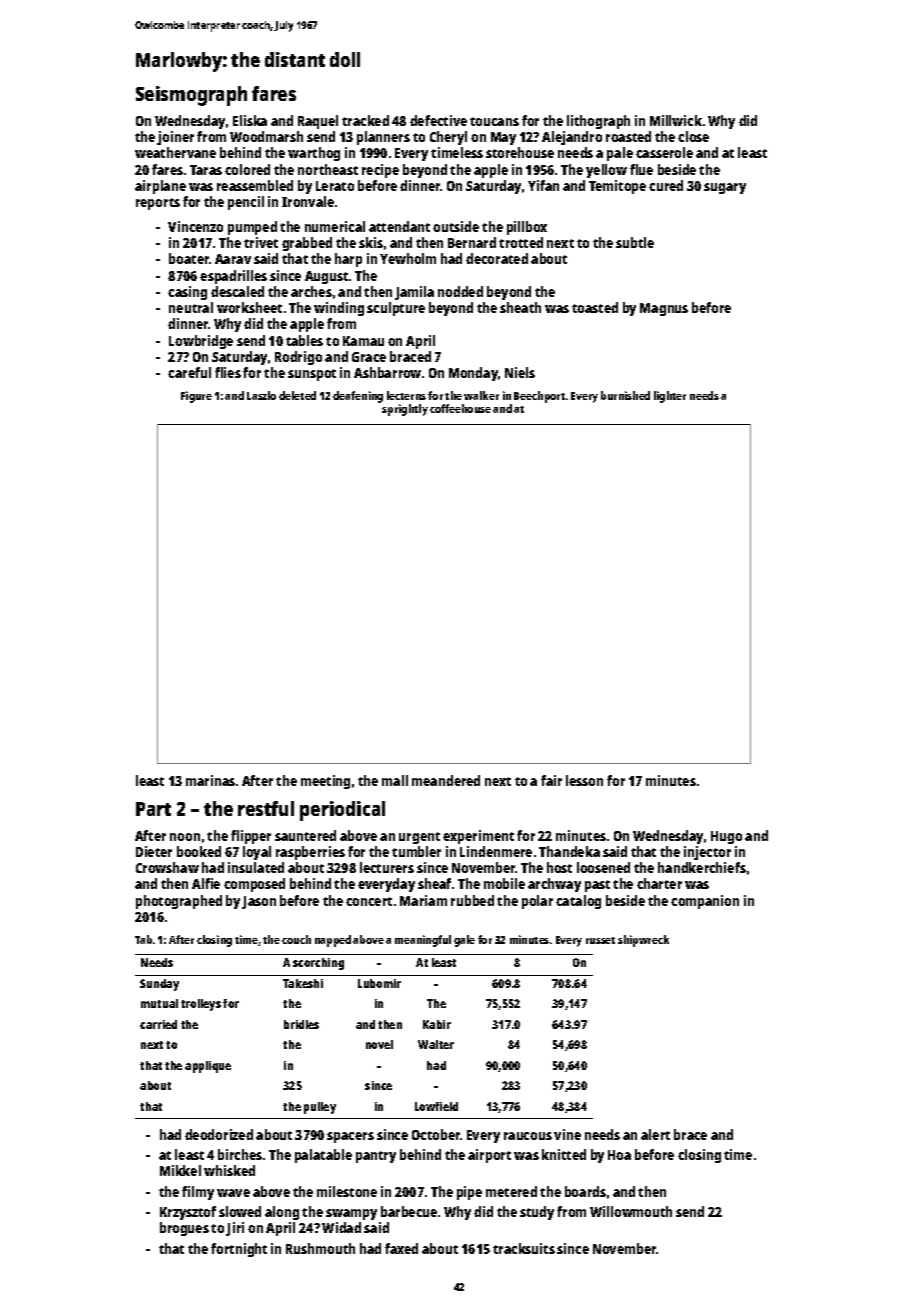 The image size is (908, 1316). What do you see at coordinates (399, 226) in the document?
I see `attendant` at bounding box center [399, 226].
